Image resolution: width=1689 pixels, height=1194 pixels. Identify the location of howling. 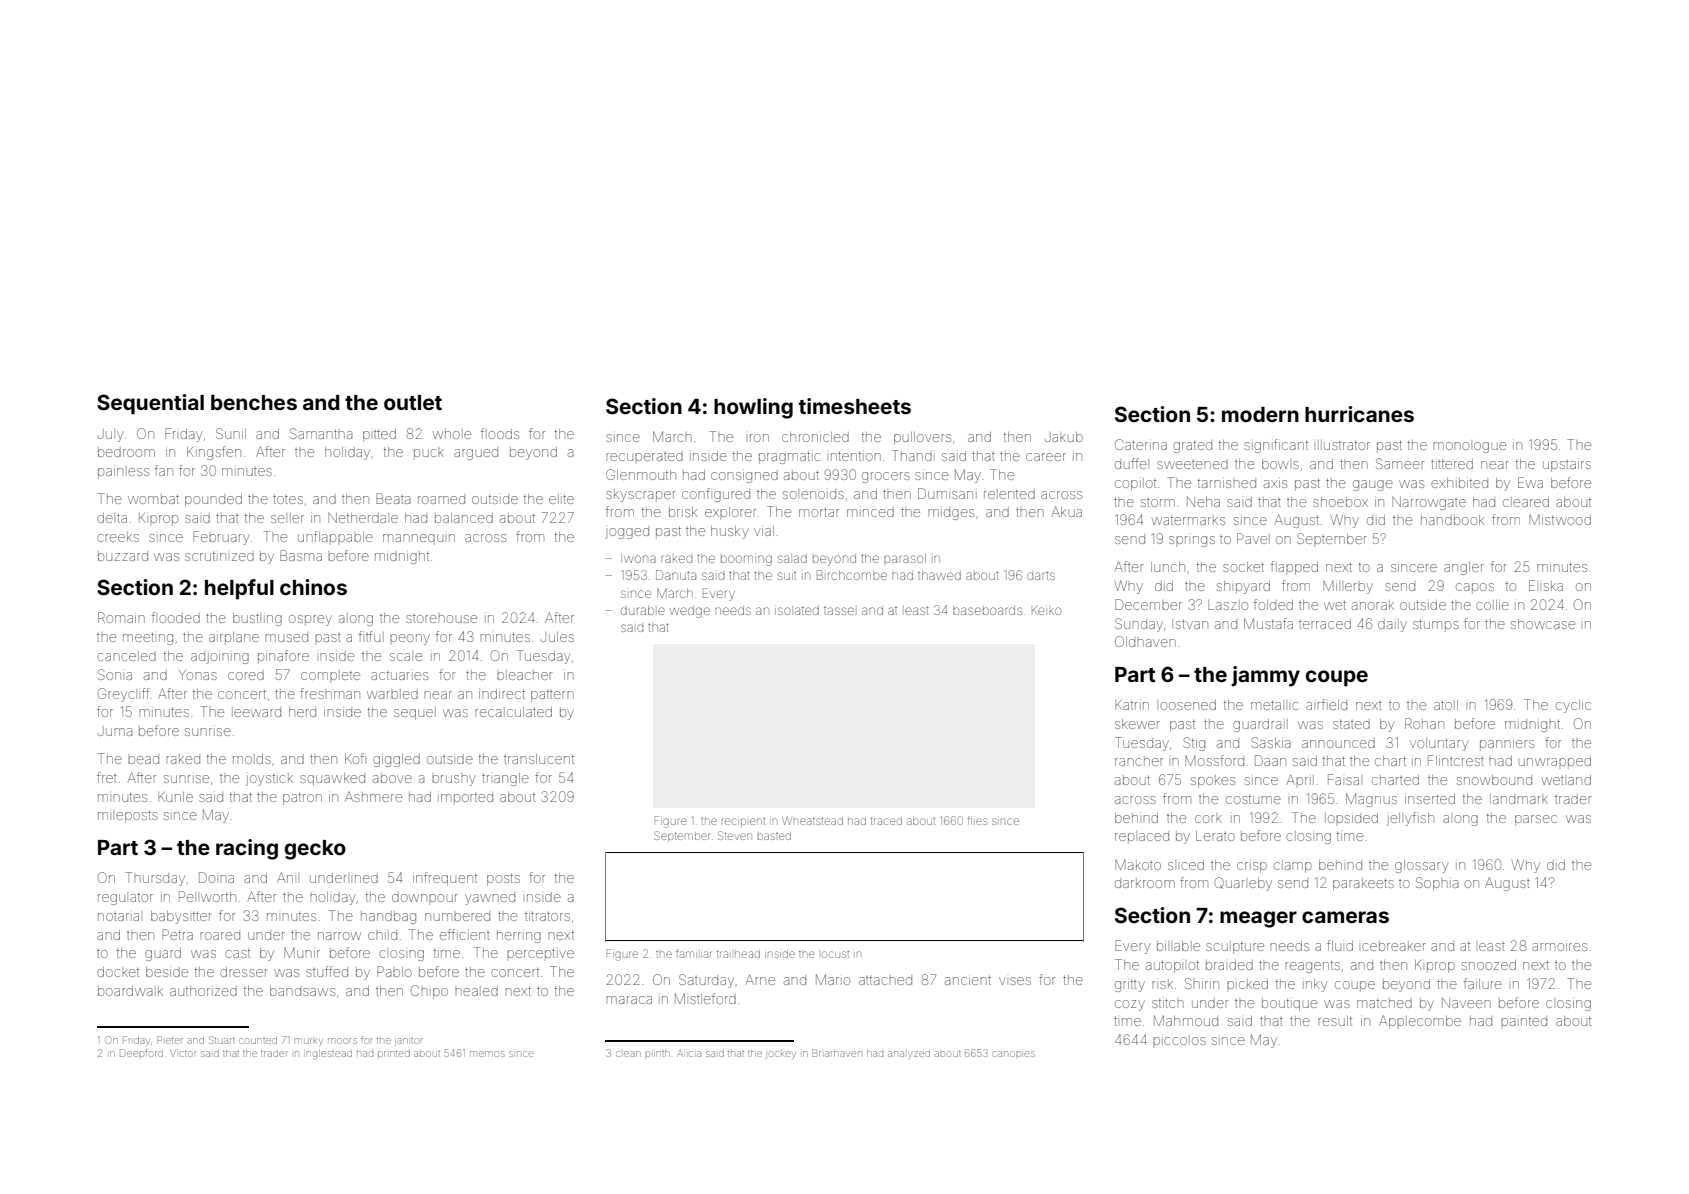
(753, 408).
